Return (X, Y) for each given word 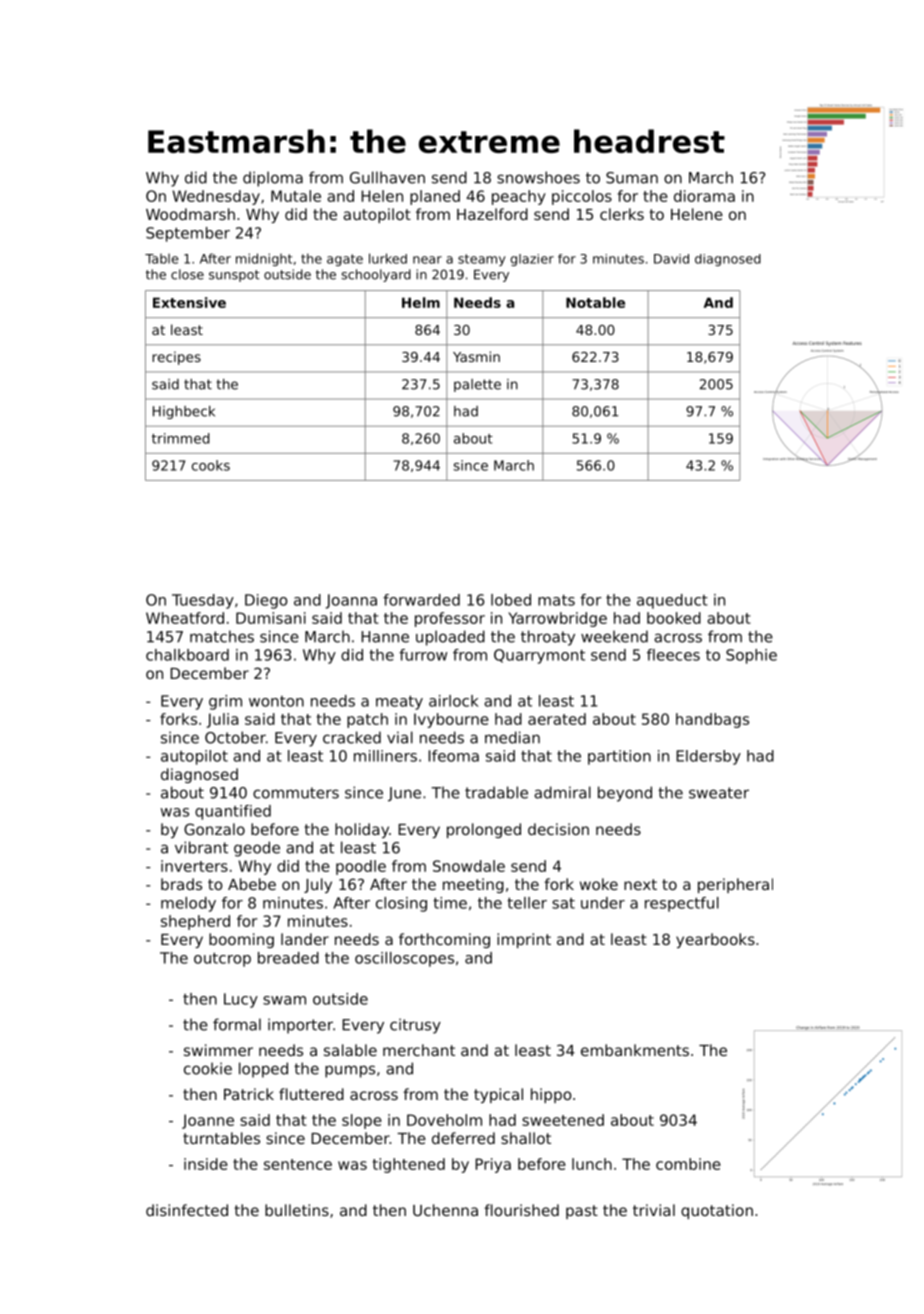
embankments (635, 1050)
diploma (273, 179)
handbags (712, 720)
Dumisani (271, 618)
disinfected (187, 1210)
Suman (632, 178)
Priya (493, 1165)
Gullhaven (387, 177)
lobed (511, 600)
